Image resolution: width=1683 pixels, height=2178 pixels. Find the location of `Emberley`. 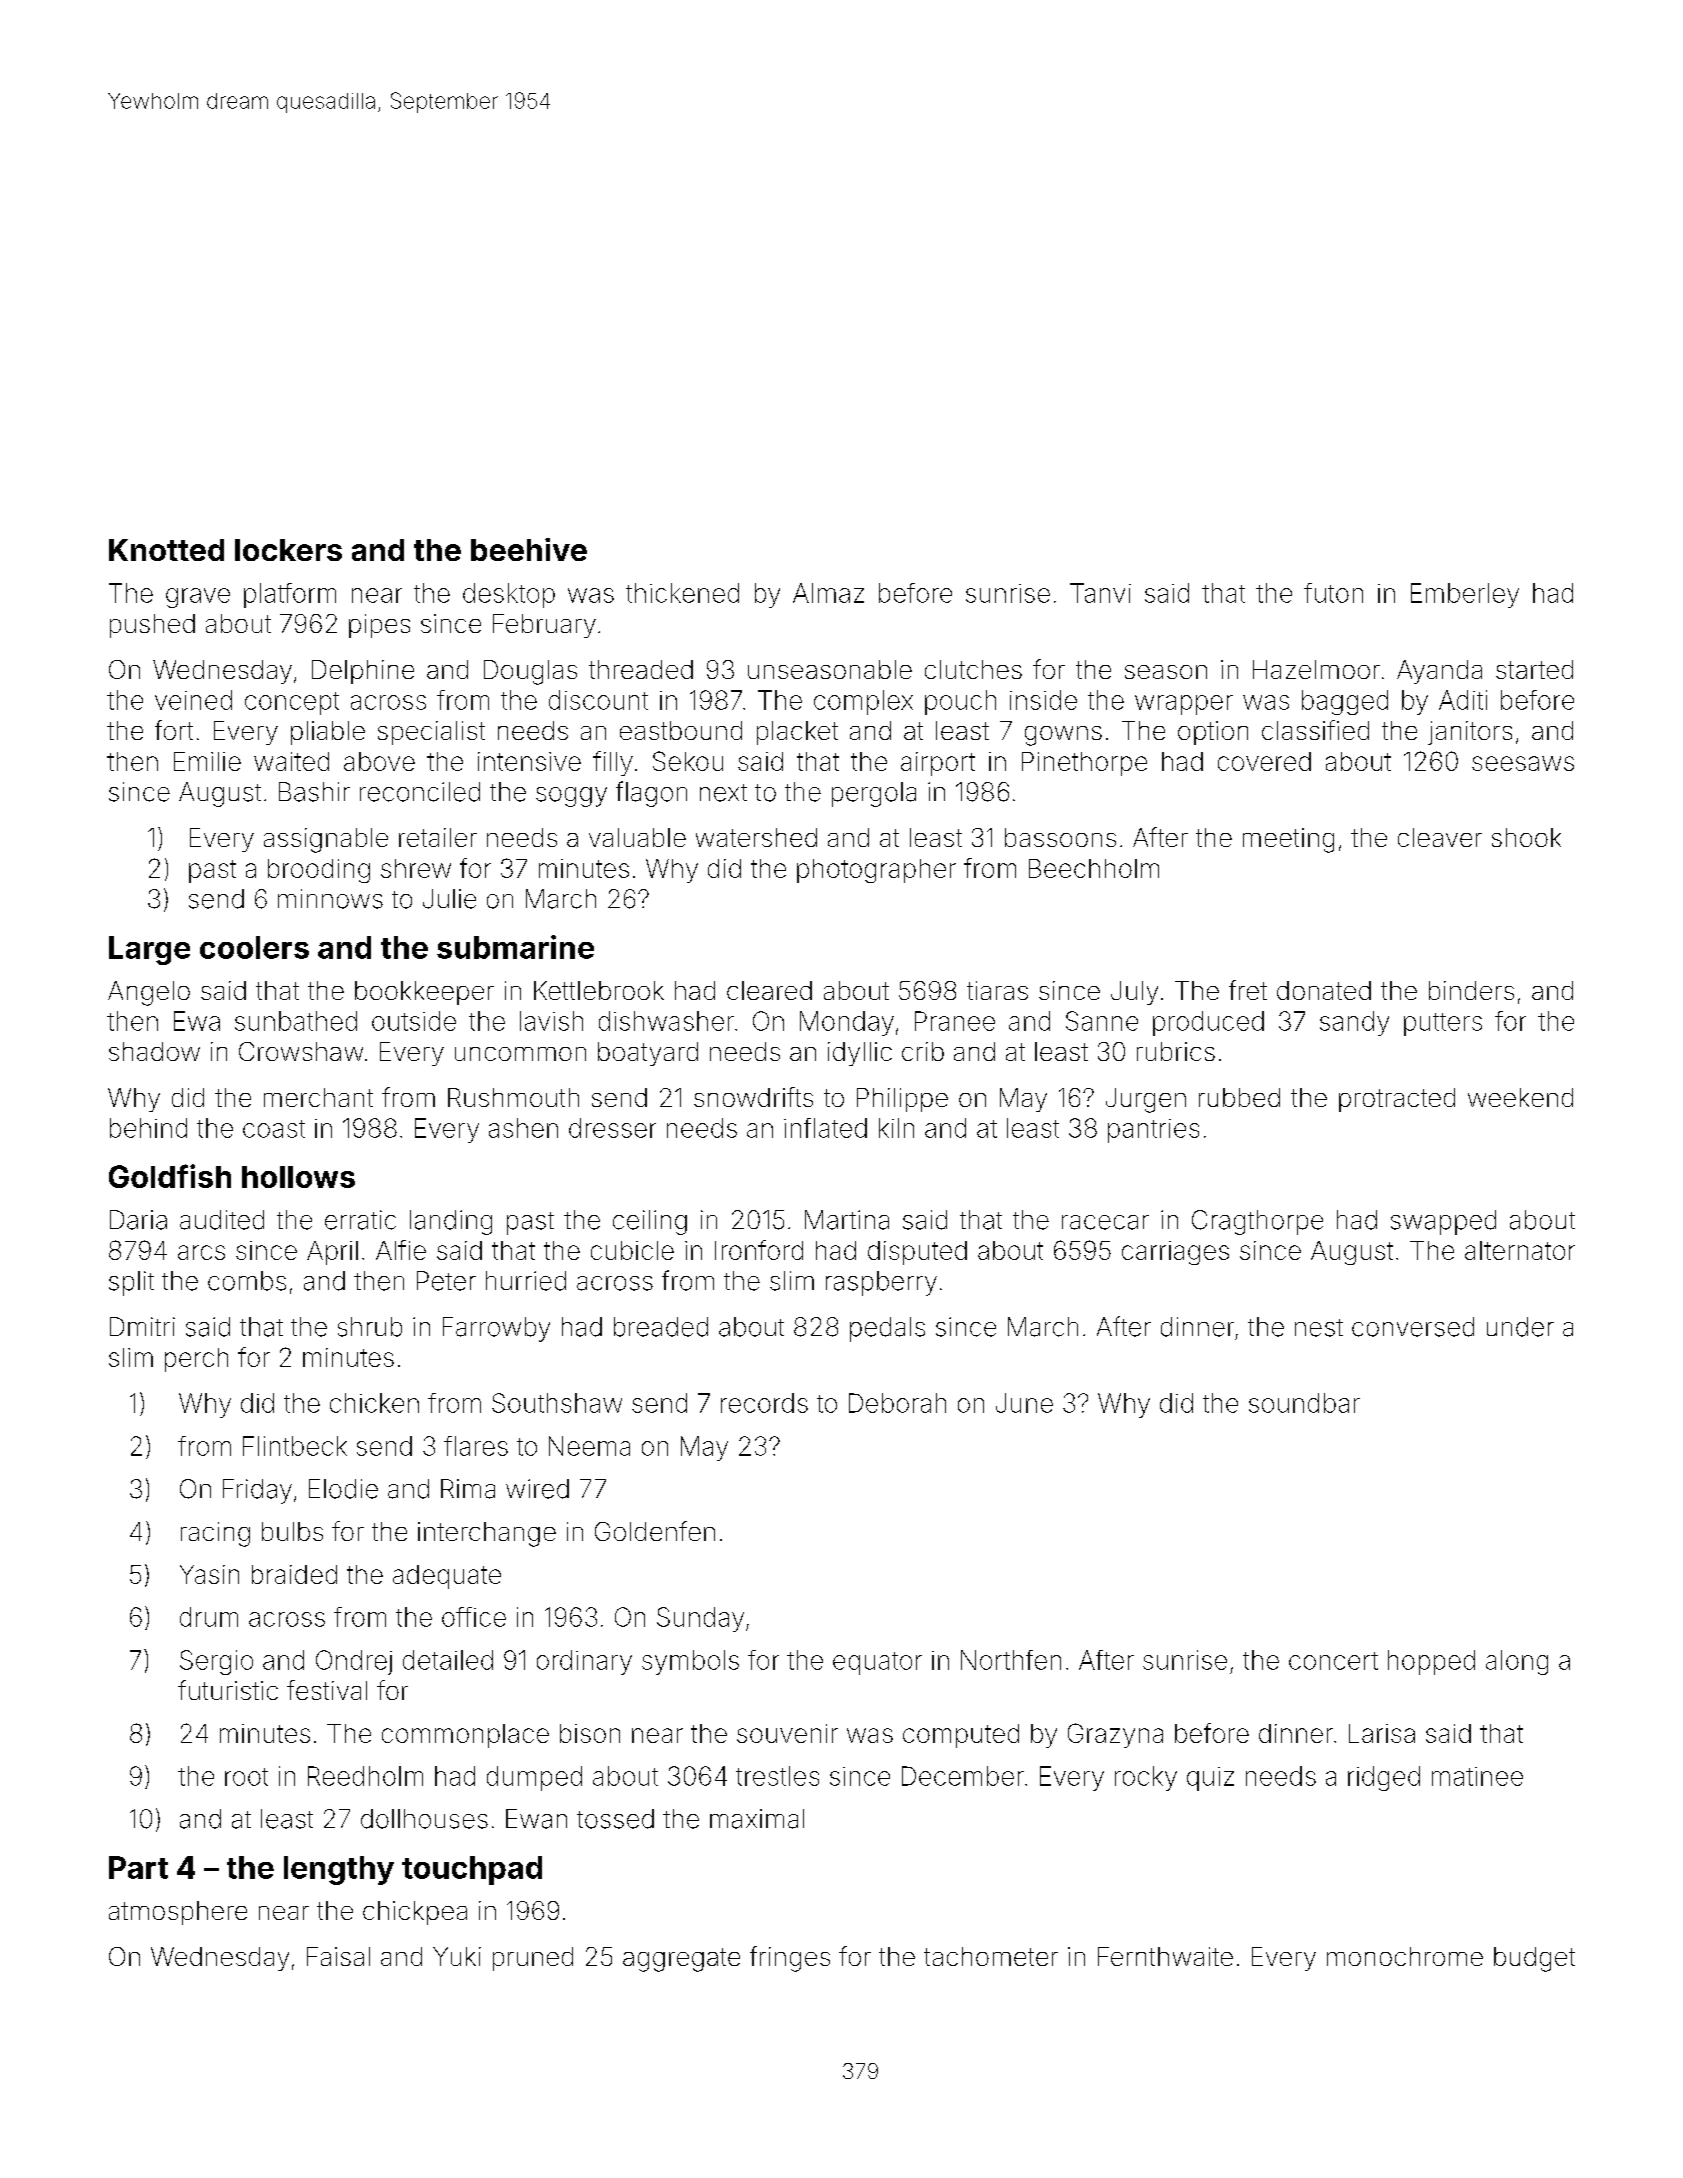

Emberley is located at coordinates (1465, 595).
